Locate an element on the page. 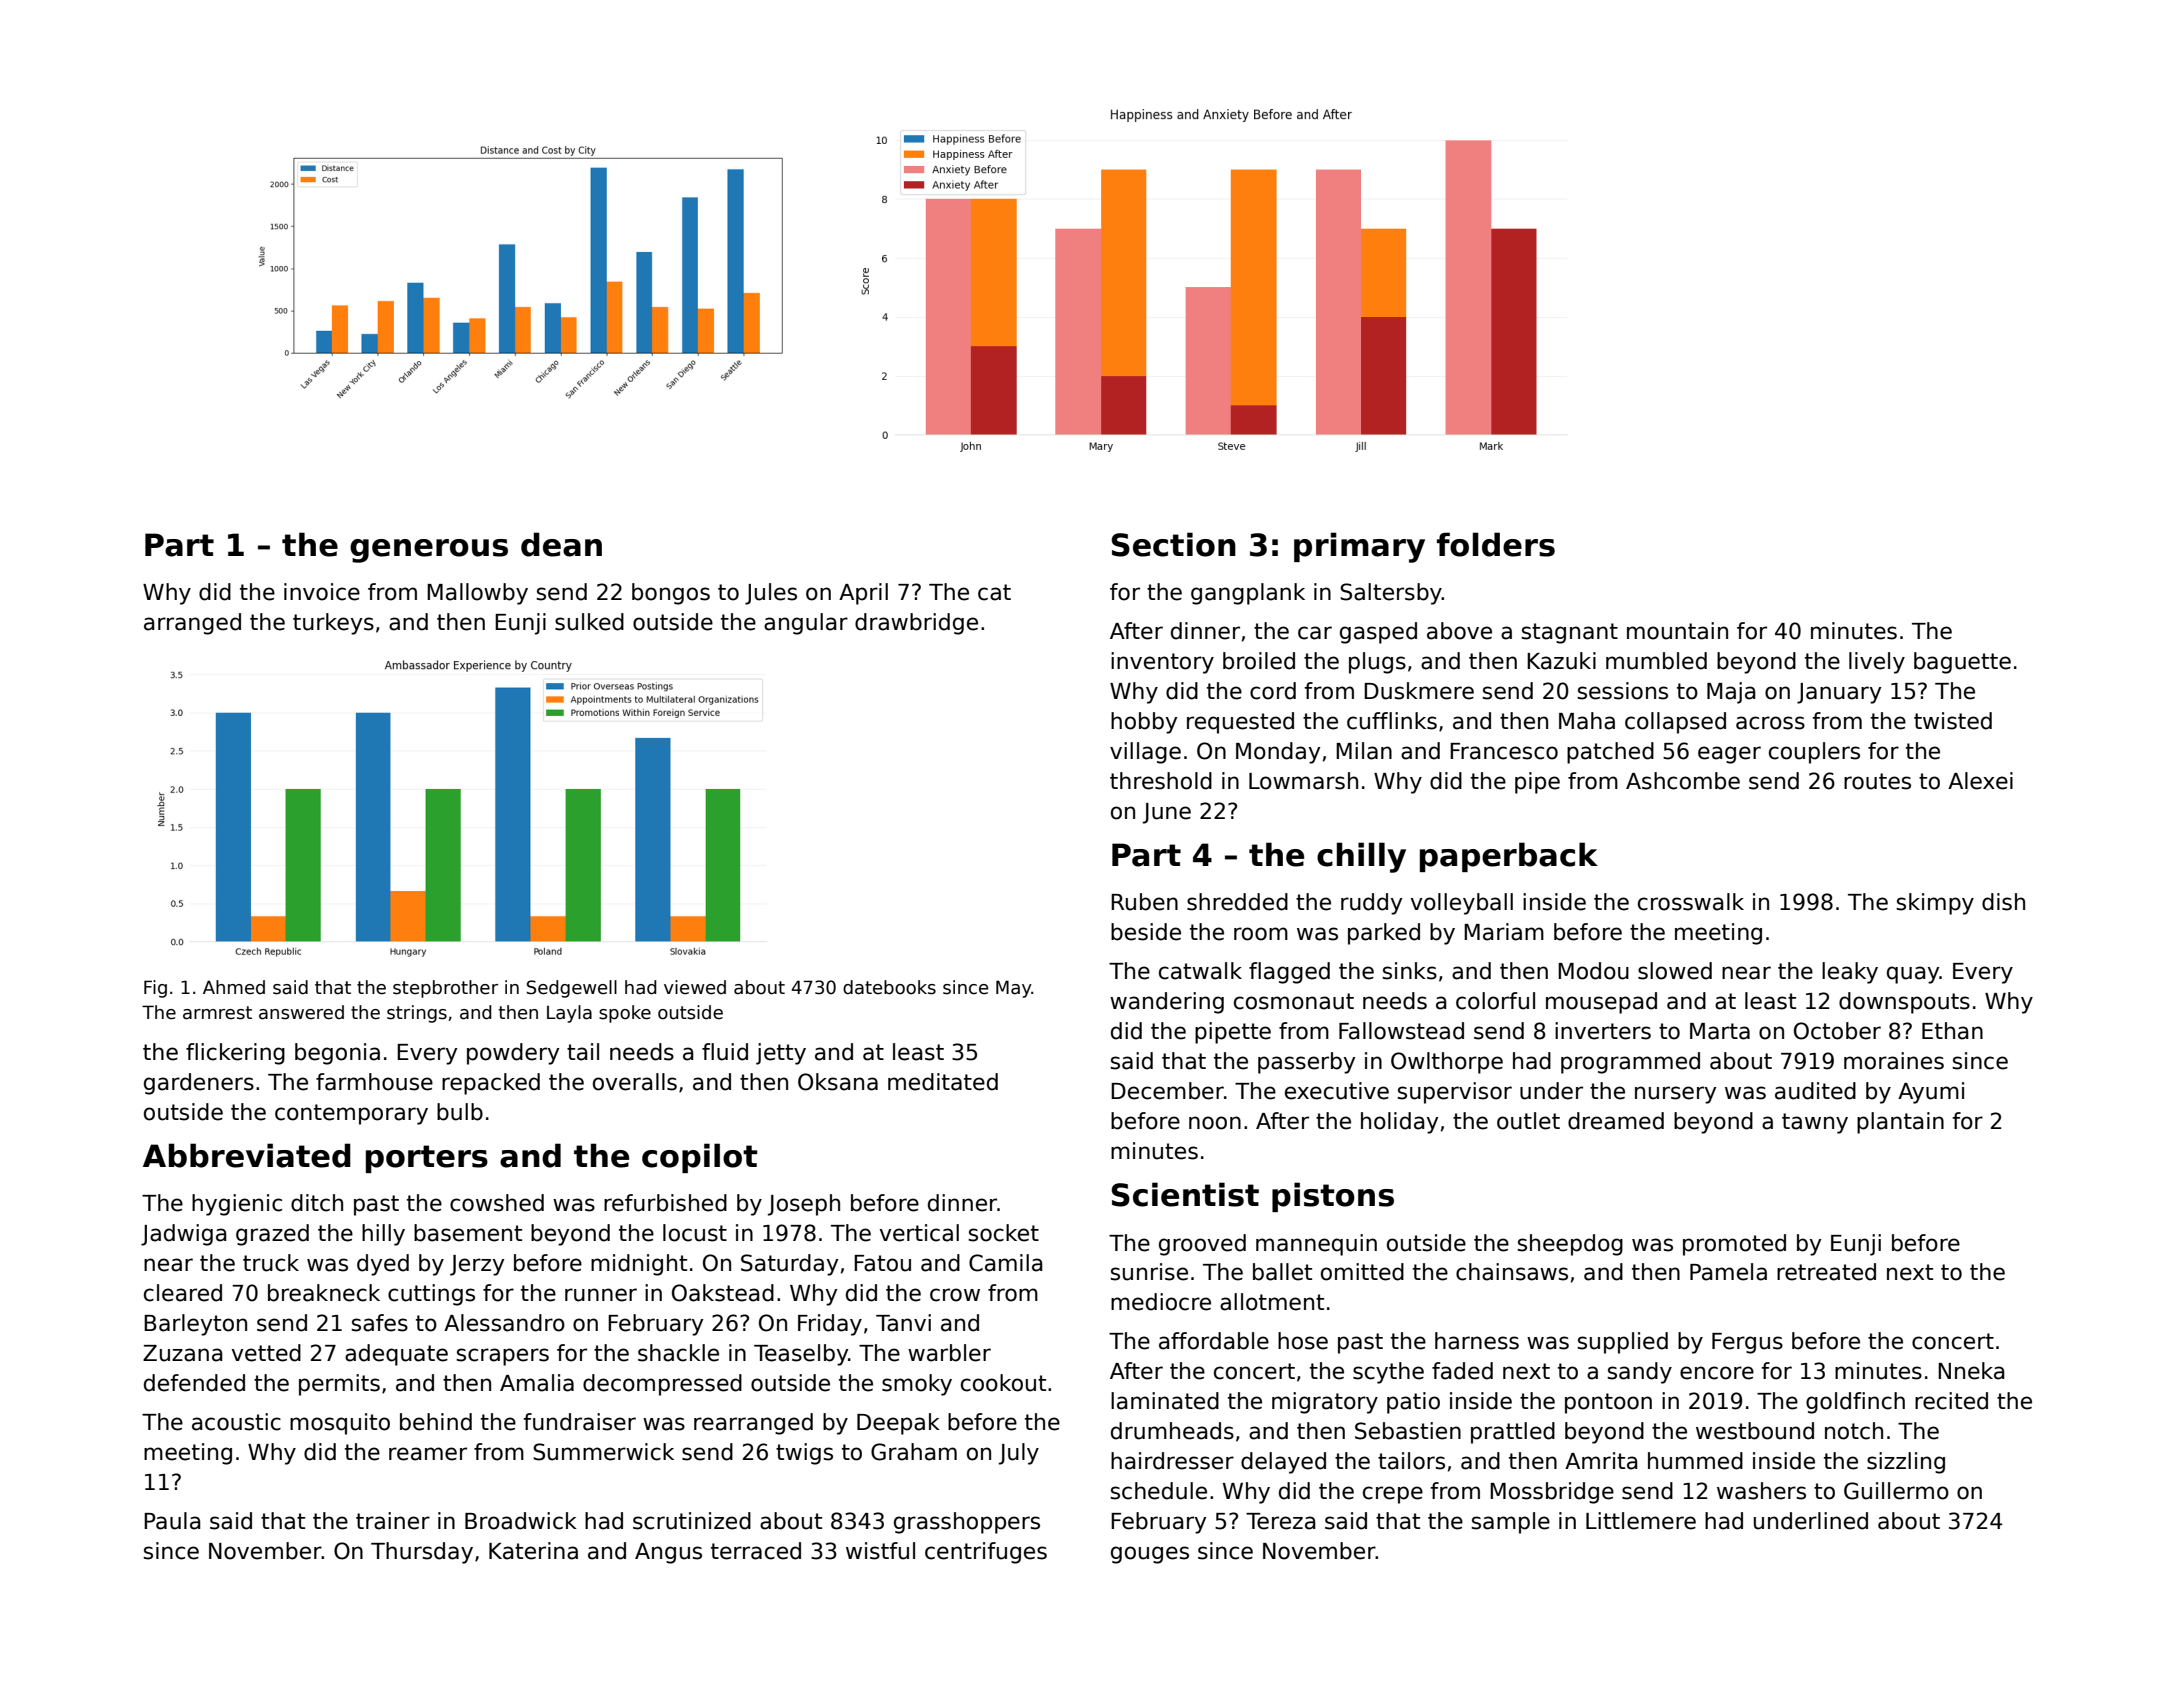 The image size is (2178, 1683). paperback is located at coordinates (1509, 857).
